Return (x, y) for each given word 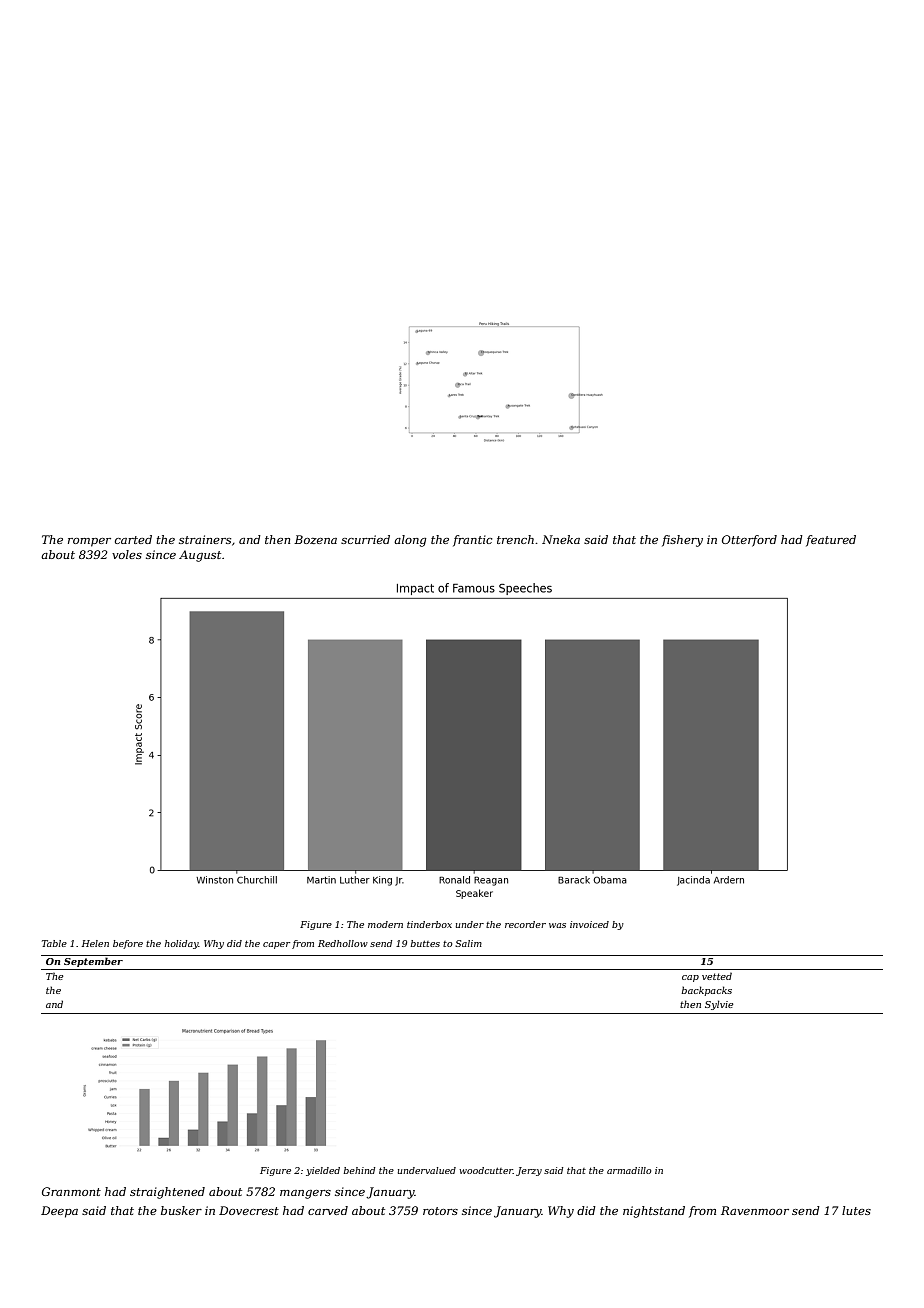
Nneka (561, 539)
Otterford (749, 541)
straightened (167, 1193)
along (410, 541)
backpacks (706, 991)
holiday (182, 944)
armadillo (629, 1170)
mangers (305, 1194)
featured (831, 541)
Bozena (315, 539)
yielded (323, 1171)
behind (359, 1170)
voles (127, 554)
